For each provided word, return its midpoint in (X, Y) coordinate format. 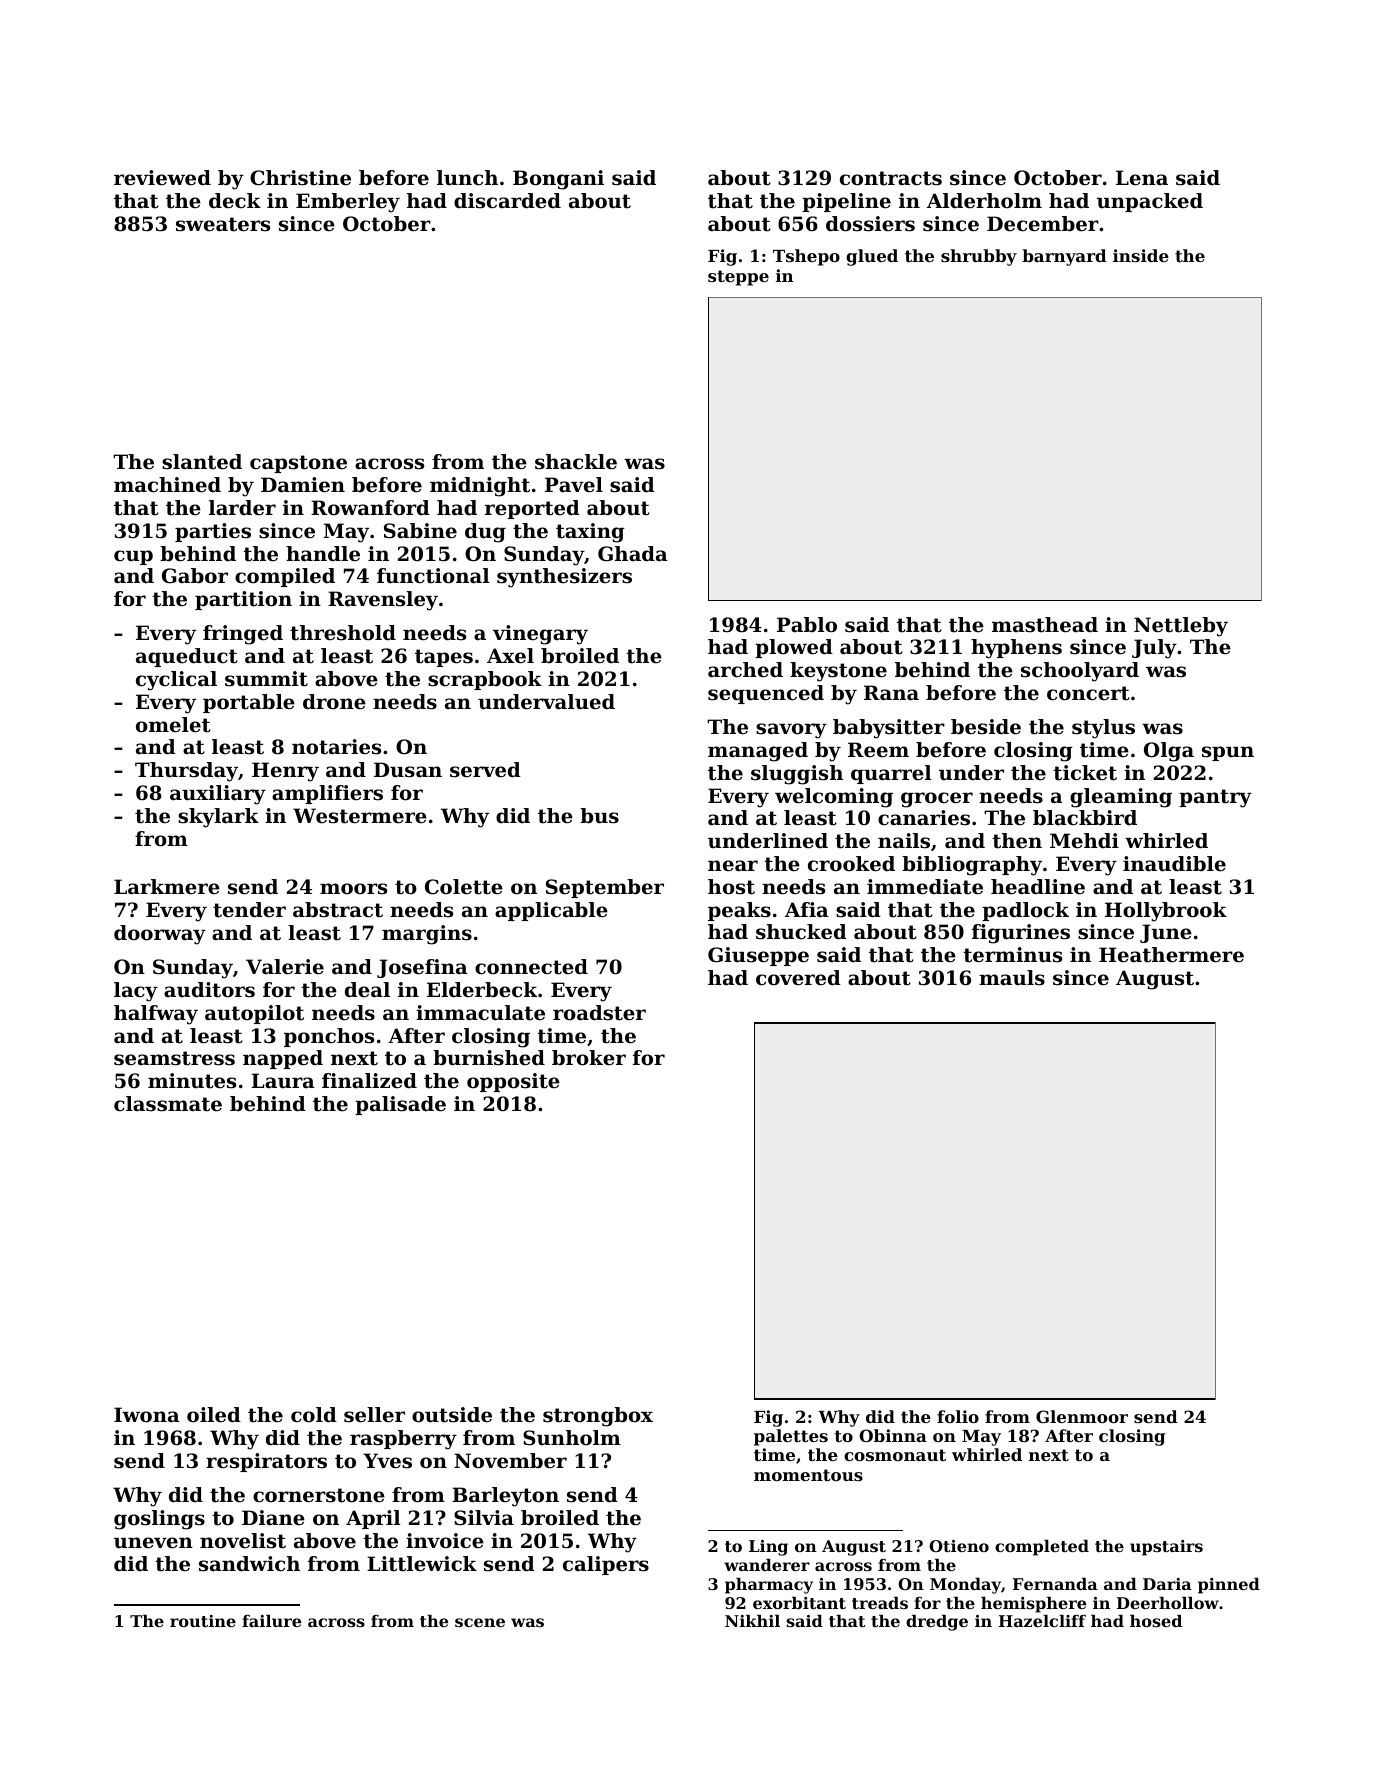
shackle (576, 462)
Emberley (348, 203)
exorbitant (799, 1602)
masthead (1045, 625)
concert (1088, 693)
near (733, 866)
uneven (153, 1543)
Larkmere (167, 887)
